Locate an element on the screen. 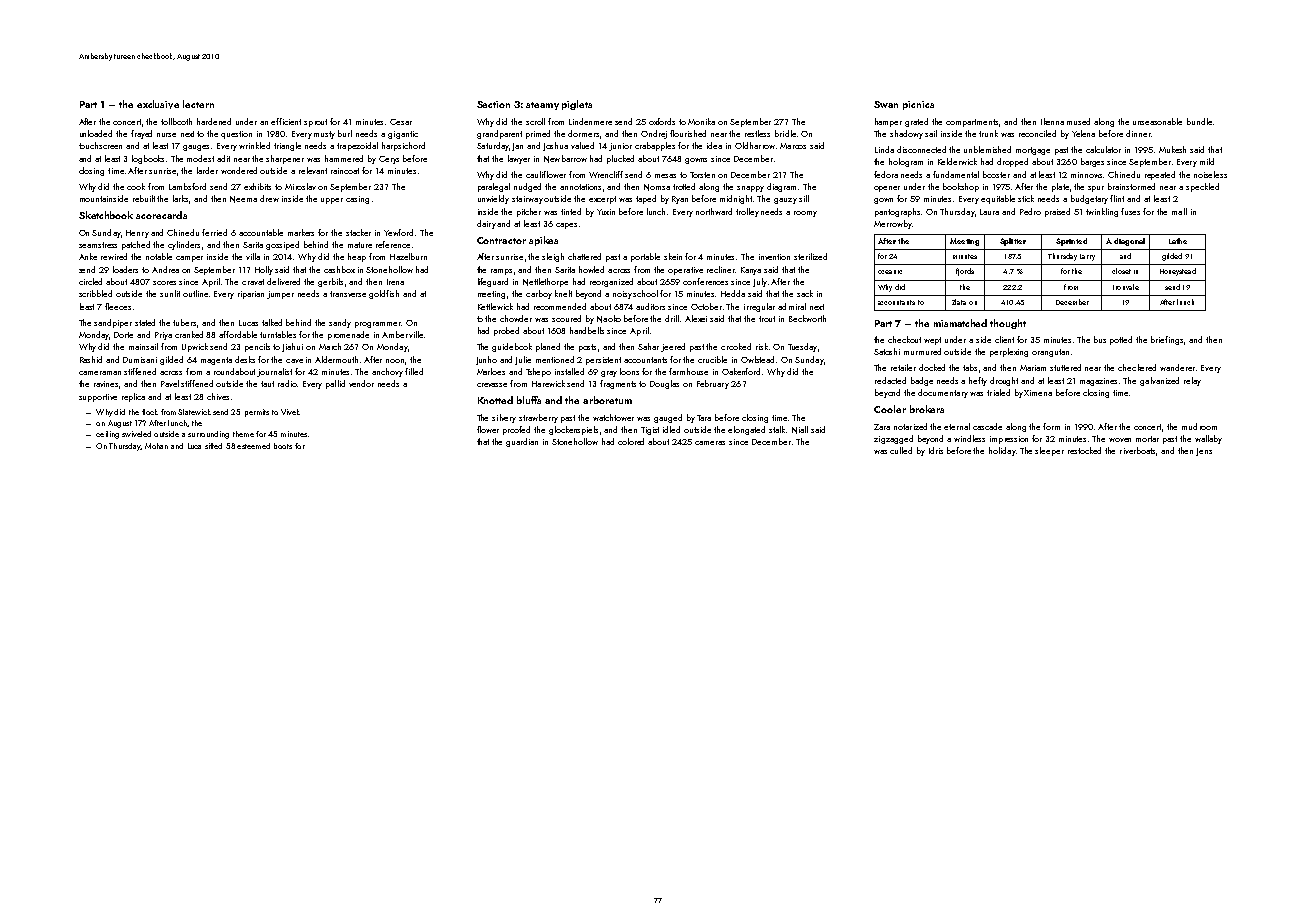  pantographs is located at coordinates (897, 212).
